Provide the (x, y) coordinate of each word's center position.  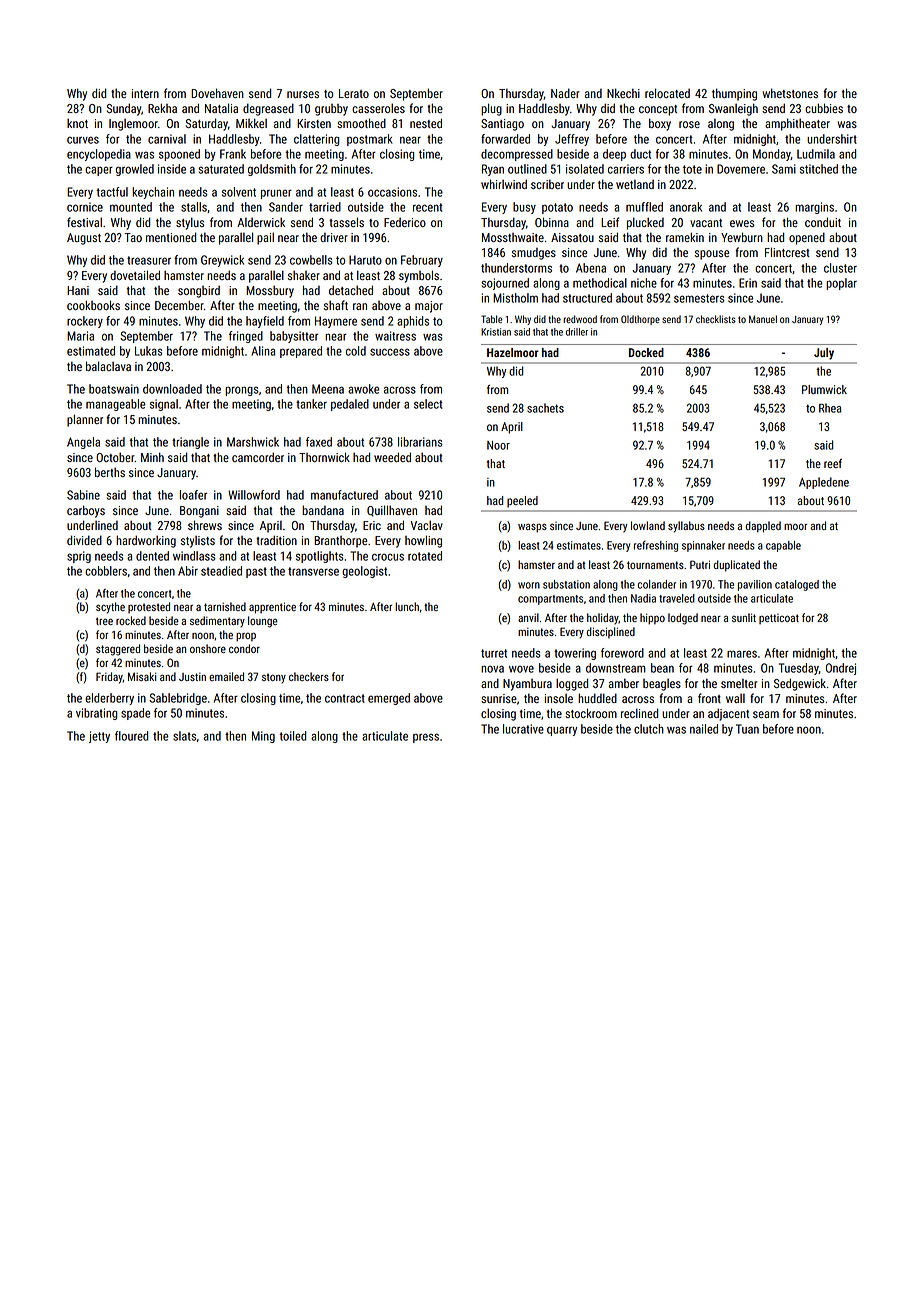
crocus (388, 557)
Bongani (199, 512)
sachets (545, 408)
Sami (784, 169)
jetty (99, 737)
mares (742, 654)
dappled (763, 527)
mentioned (171, 237)
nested (426, 123)
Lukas (149, 351)
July (824, 354)
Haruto (365, 260)
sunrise (499, 698)
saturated (221, 169)
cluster (840, 268)
